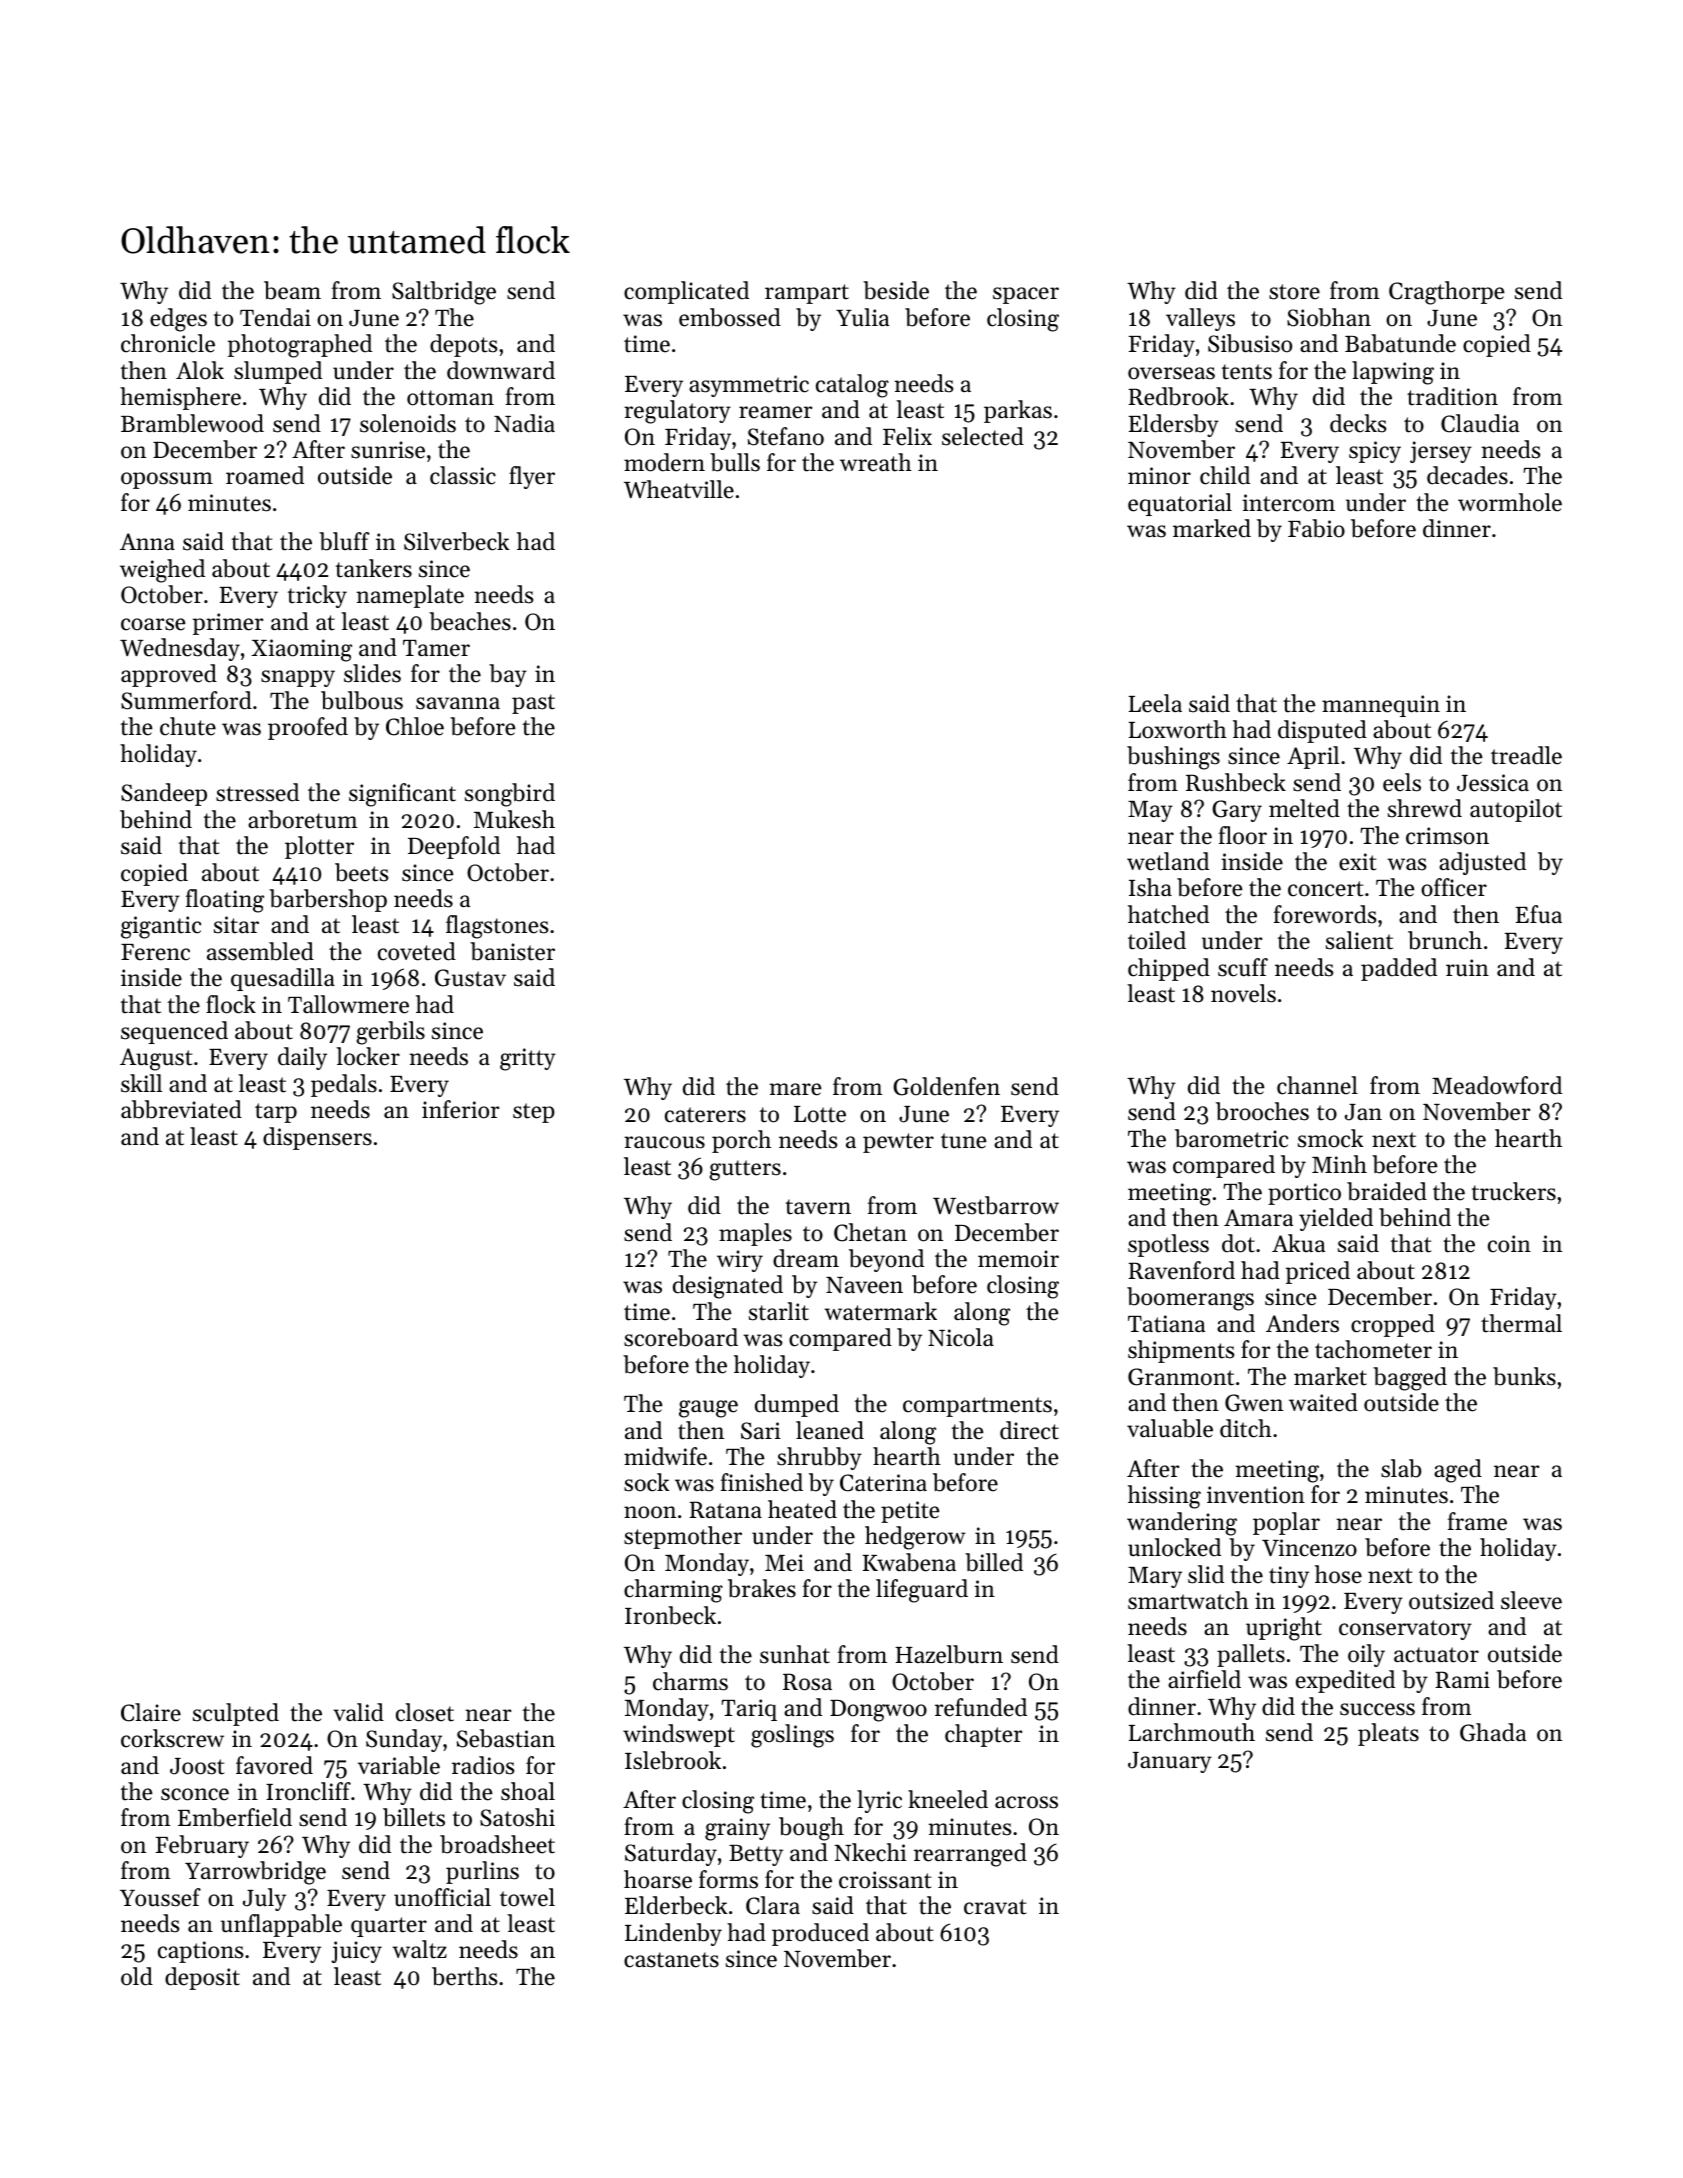  I want to click on abbreviated, so click(181, 1109).
